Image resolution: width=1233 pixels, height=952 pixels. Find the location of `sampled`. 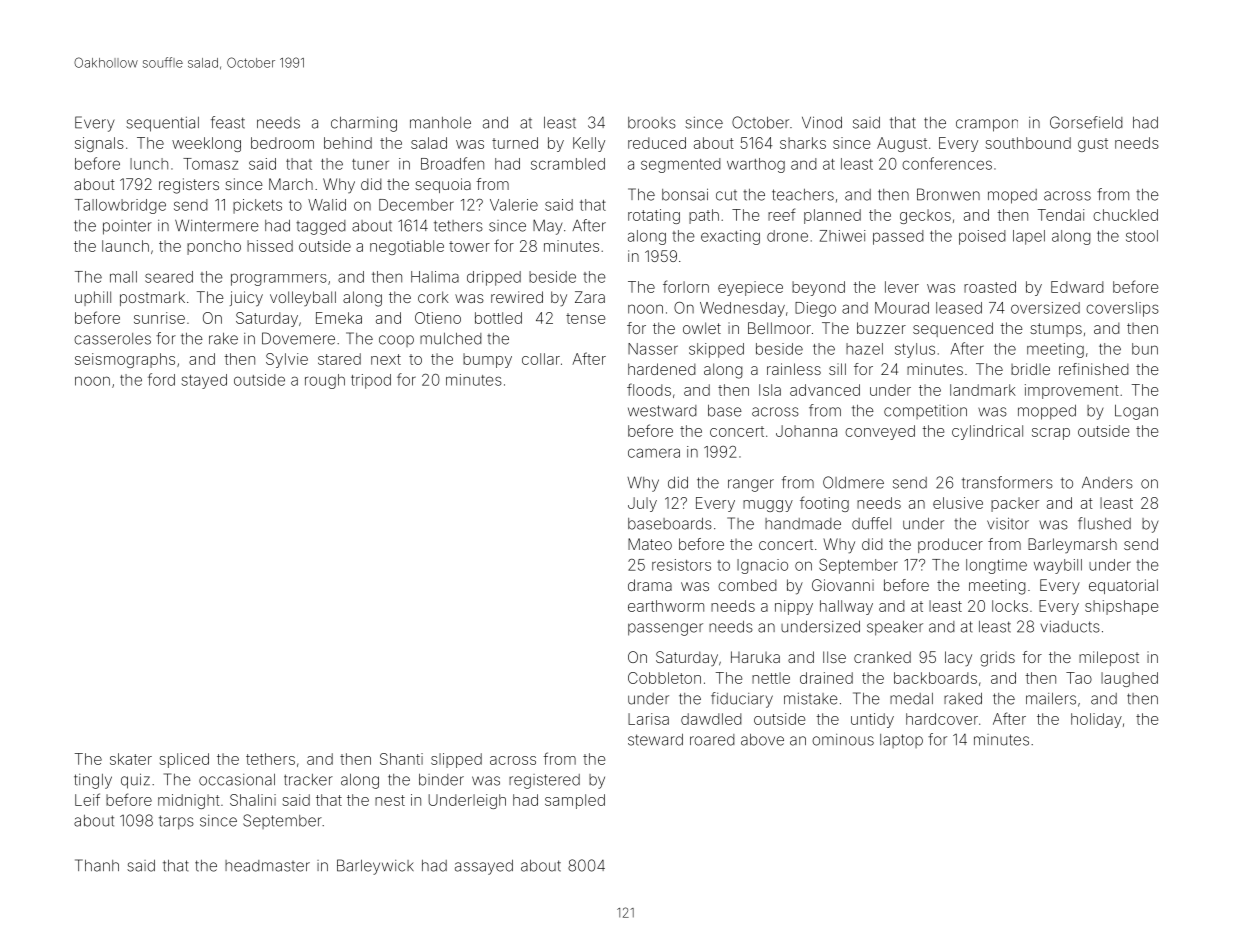

sampled is located at coordinates (575, 801).
